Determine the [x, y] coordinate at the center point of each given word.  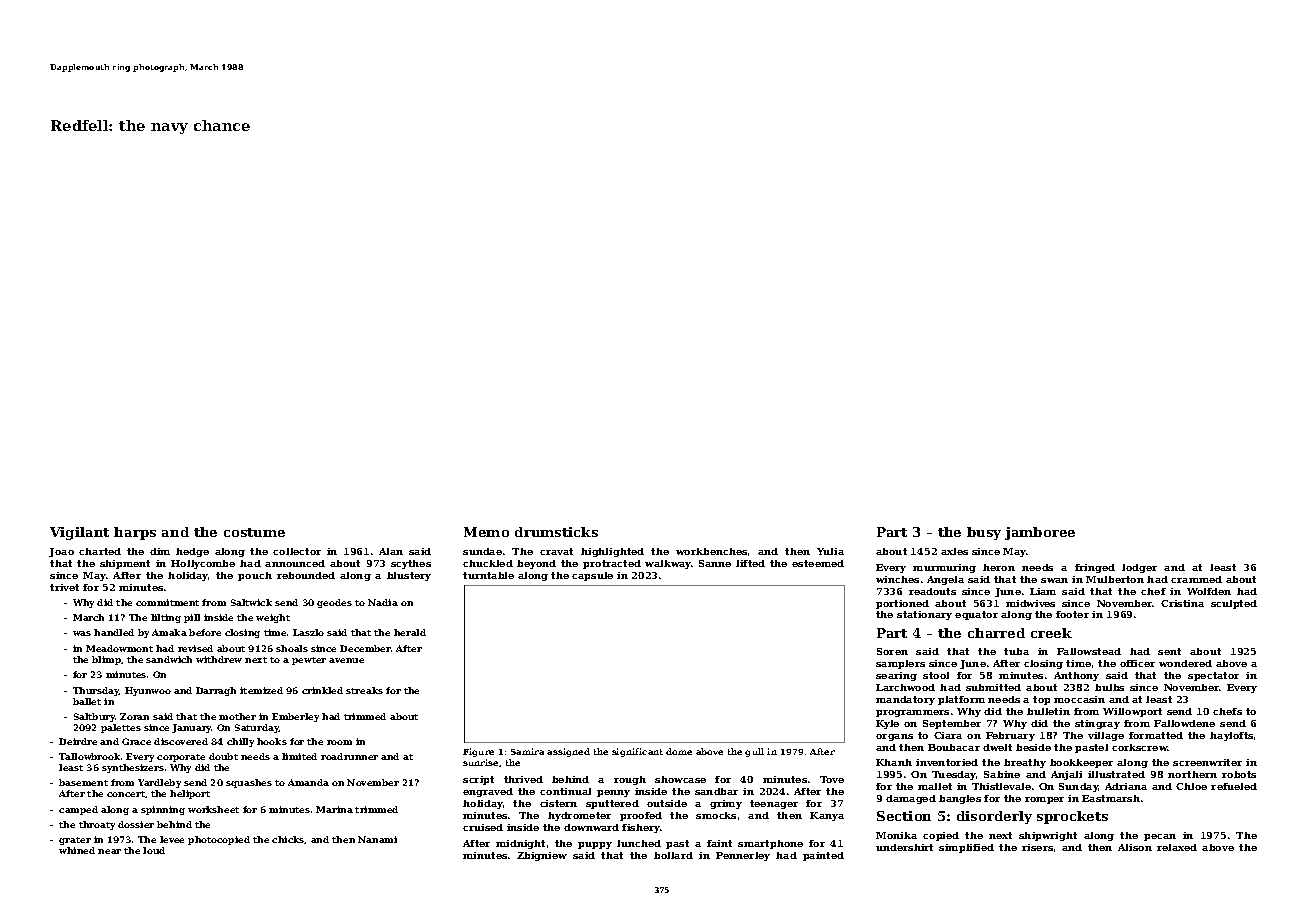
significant [637, 752]
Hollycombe [203, 564]
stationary [924, 615]
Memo [486, 532]
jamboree [1040, 533]
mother [237, 716]
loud [154, 850]
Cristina [1182, 603]
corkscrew [1139, 747]
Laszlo [308, 632]
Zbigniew [542, 856]
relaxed [1177, 847]
